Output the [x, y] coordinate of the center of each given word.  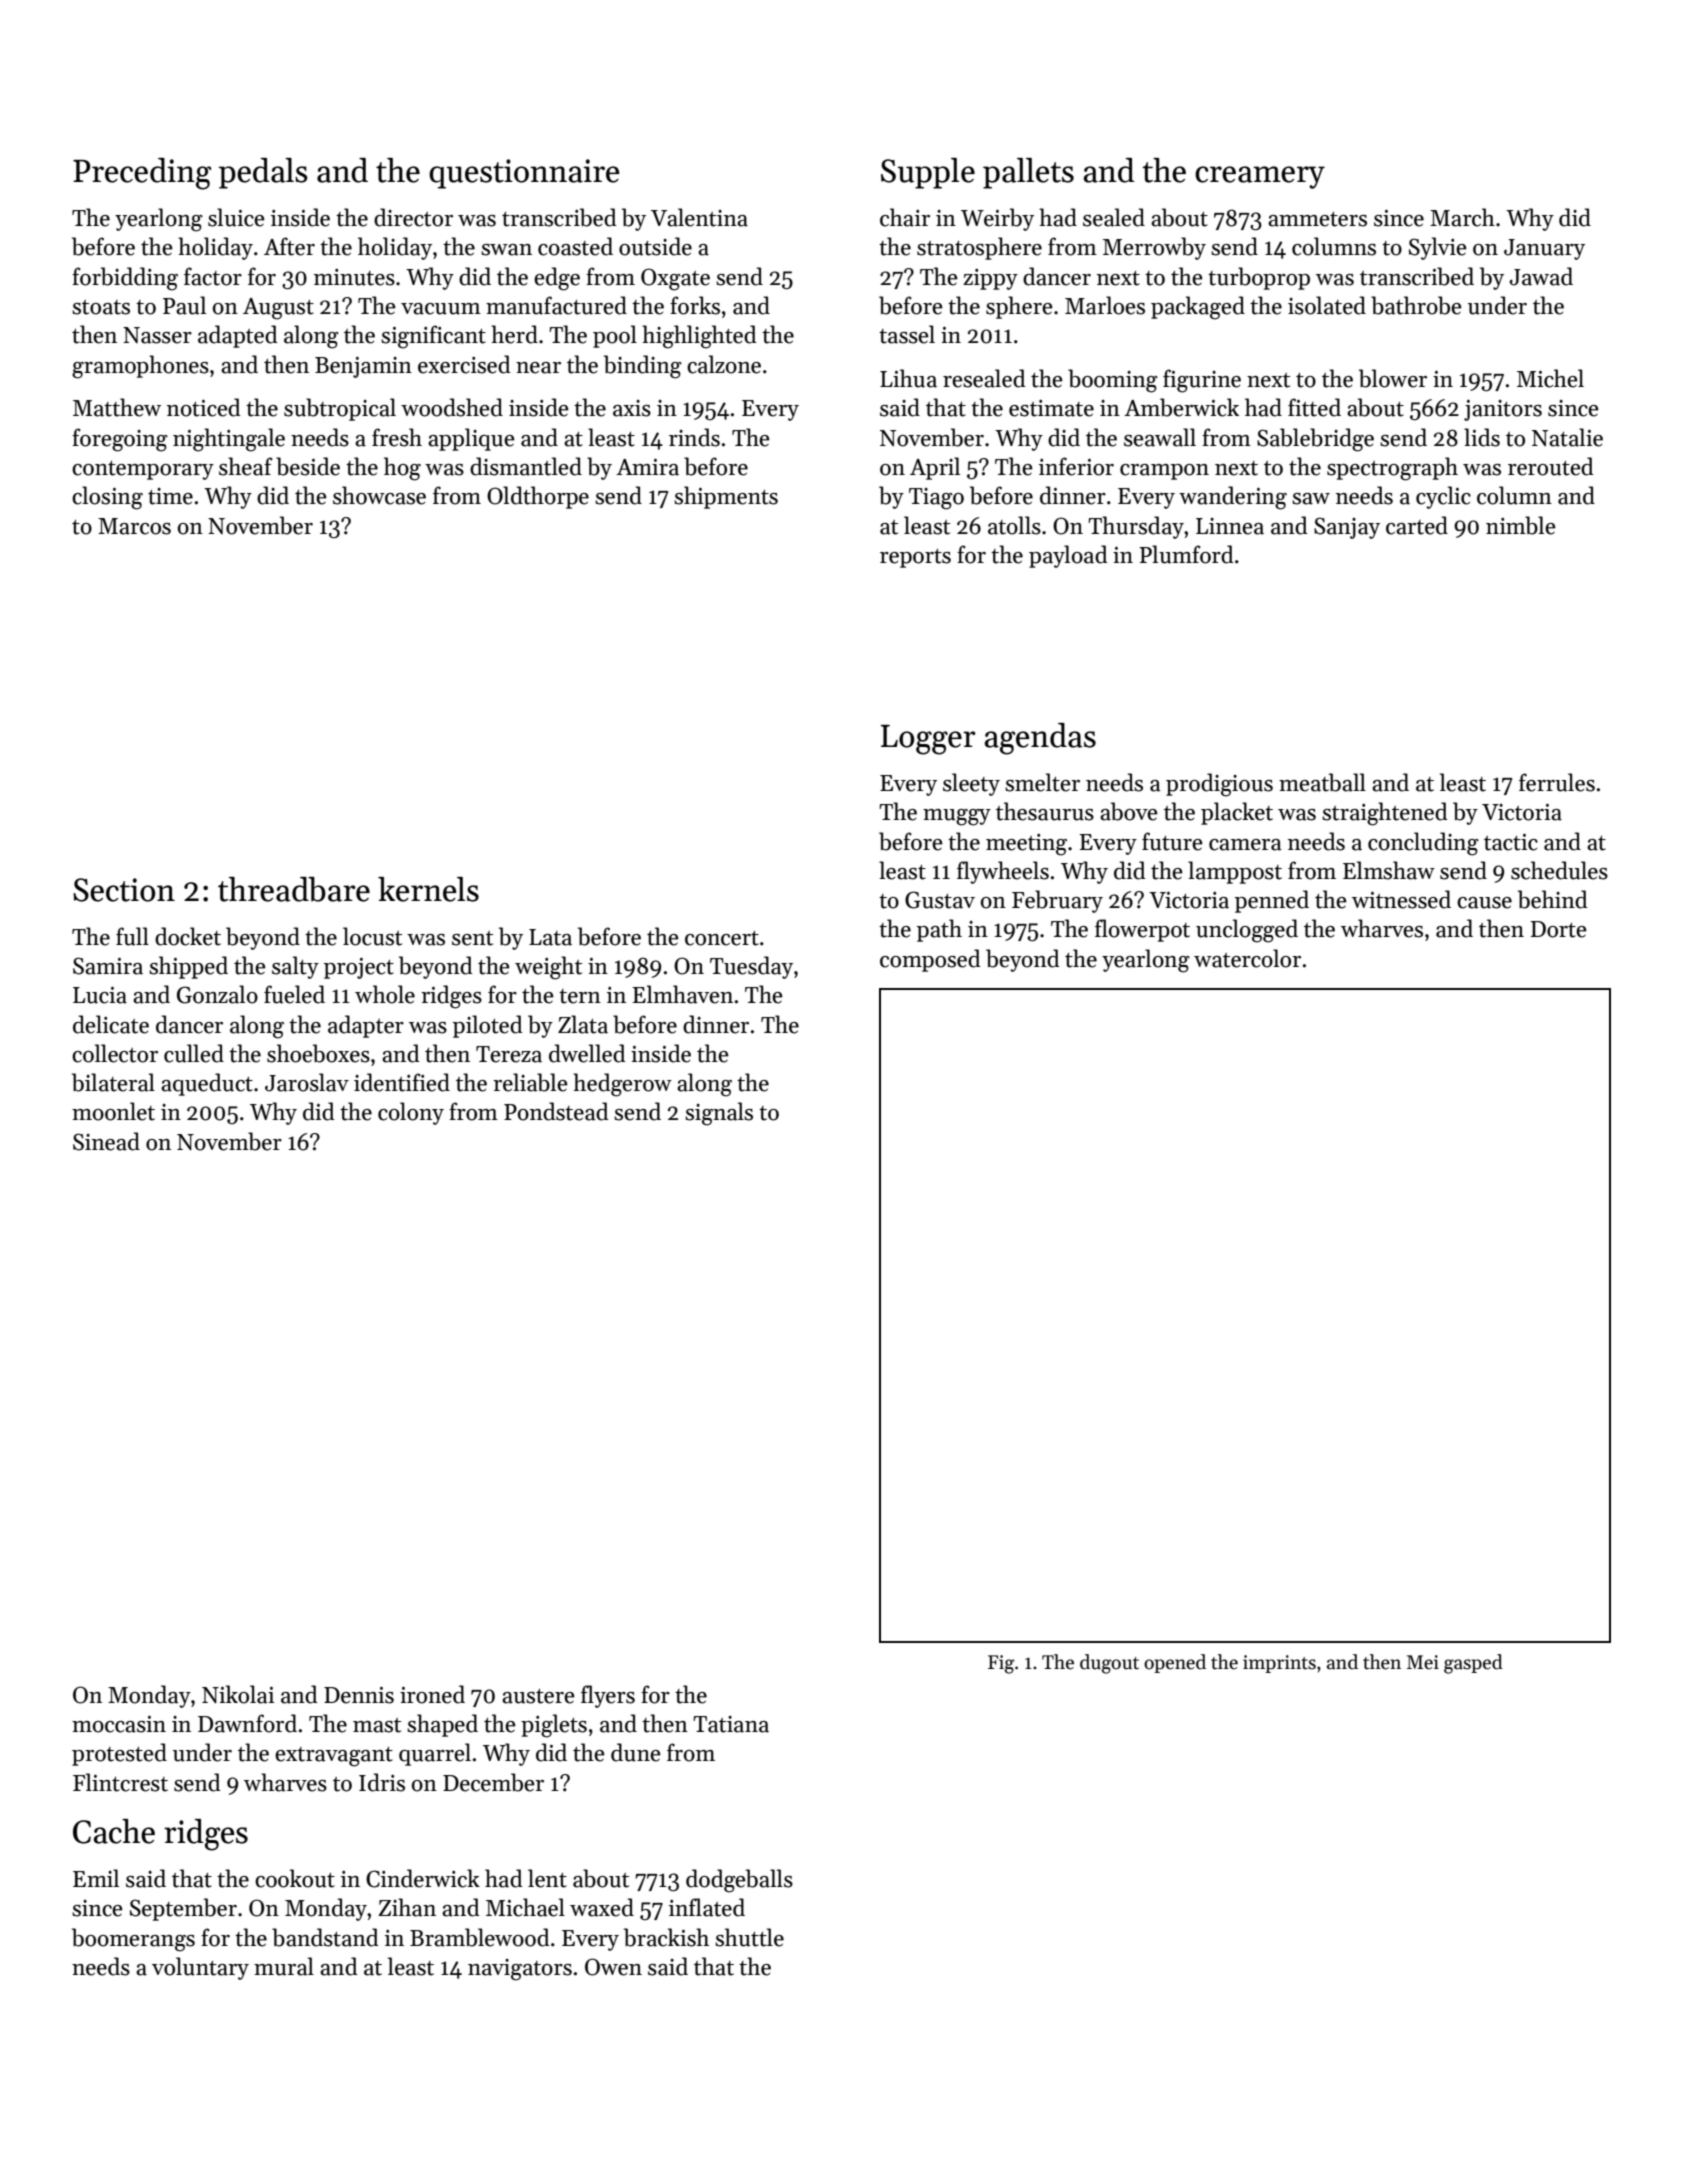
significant [433, 337]
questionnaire [524, 174]
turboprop [1259, 278]
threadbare [294, 889]
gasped [1473, 1664]
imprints [1279, 1664]
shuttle [749, 1937]
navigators [520, 1970]
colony [411, 1113]
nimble [1521, 525]
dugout [1109, 1664]
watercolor [1247, 958]
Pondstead [556, 1111]
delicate [111, 1024]
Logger [928, 740]
